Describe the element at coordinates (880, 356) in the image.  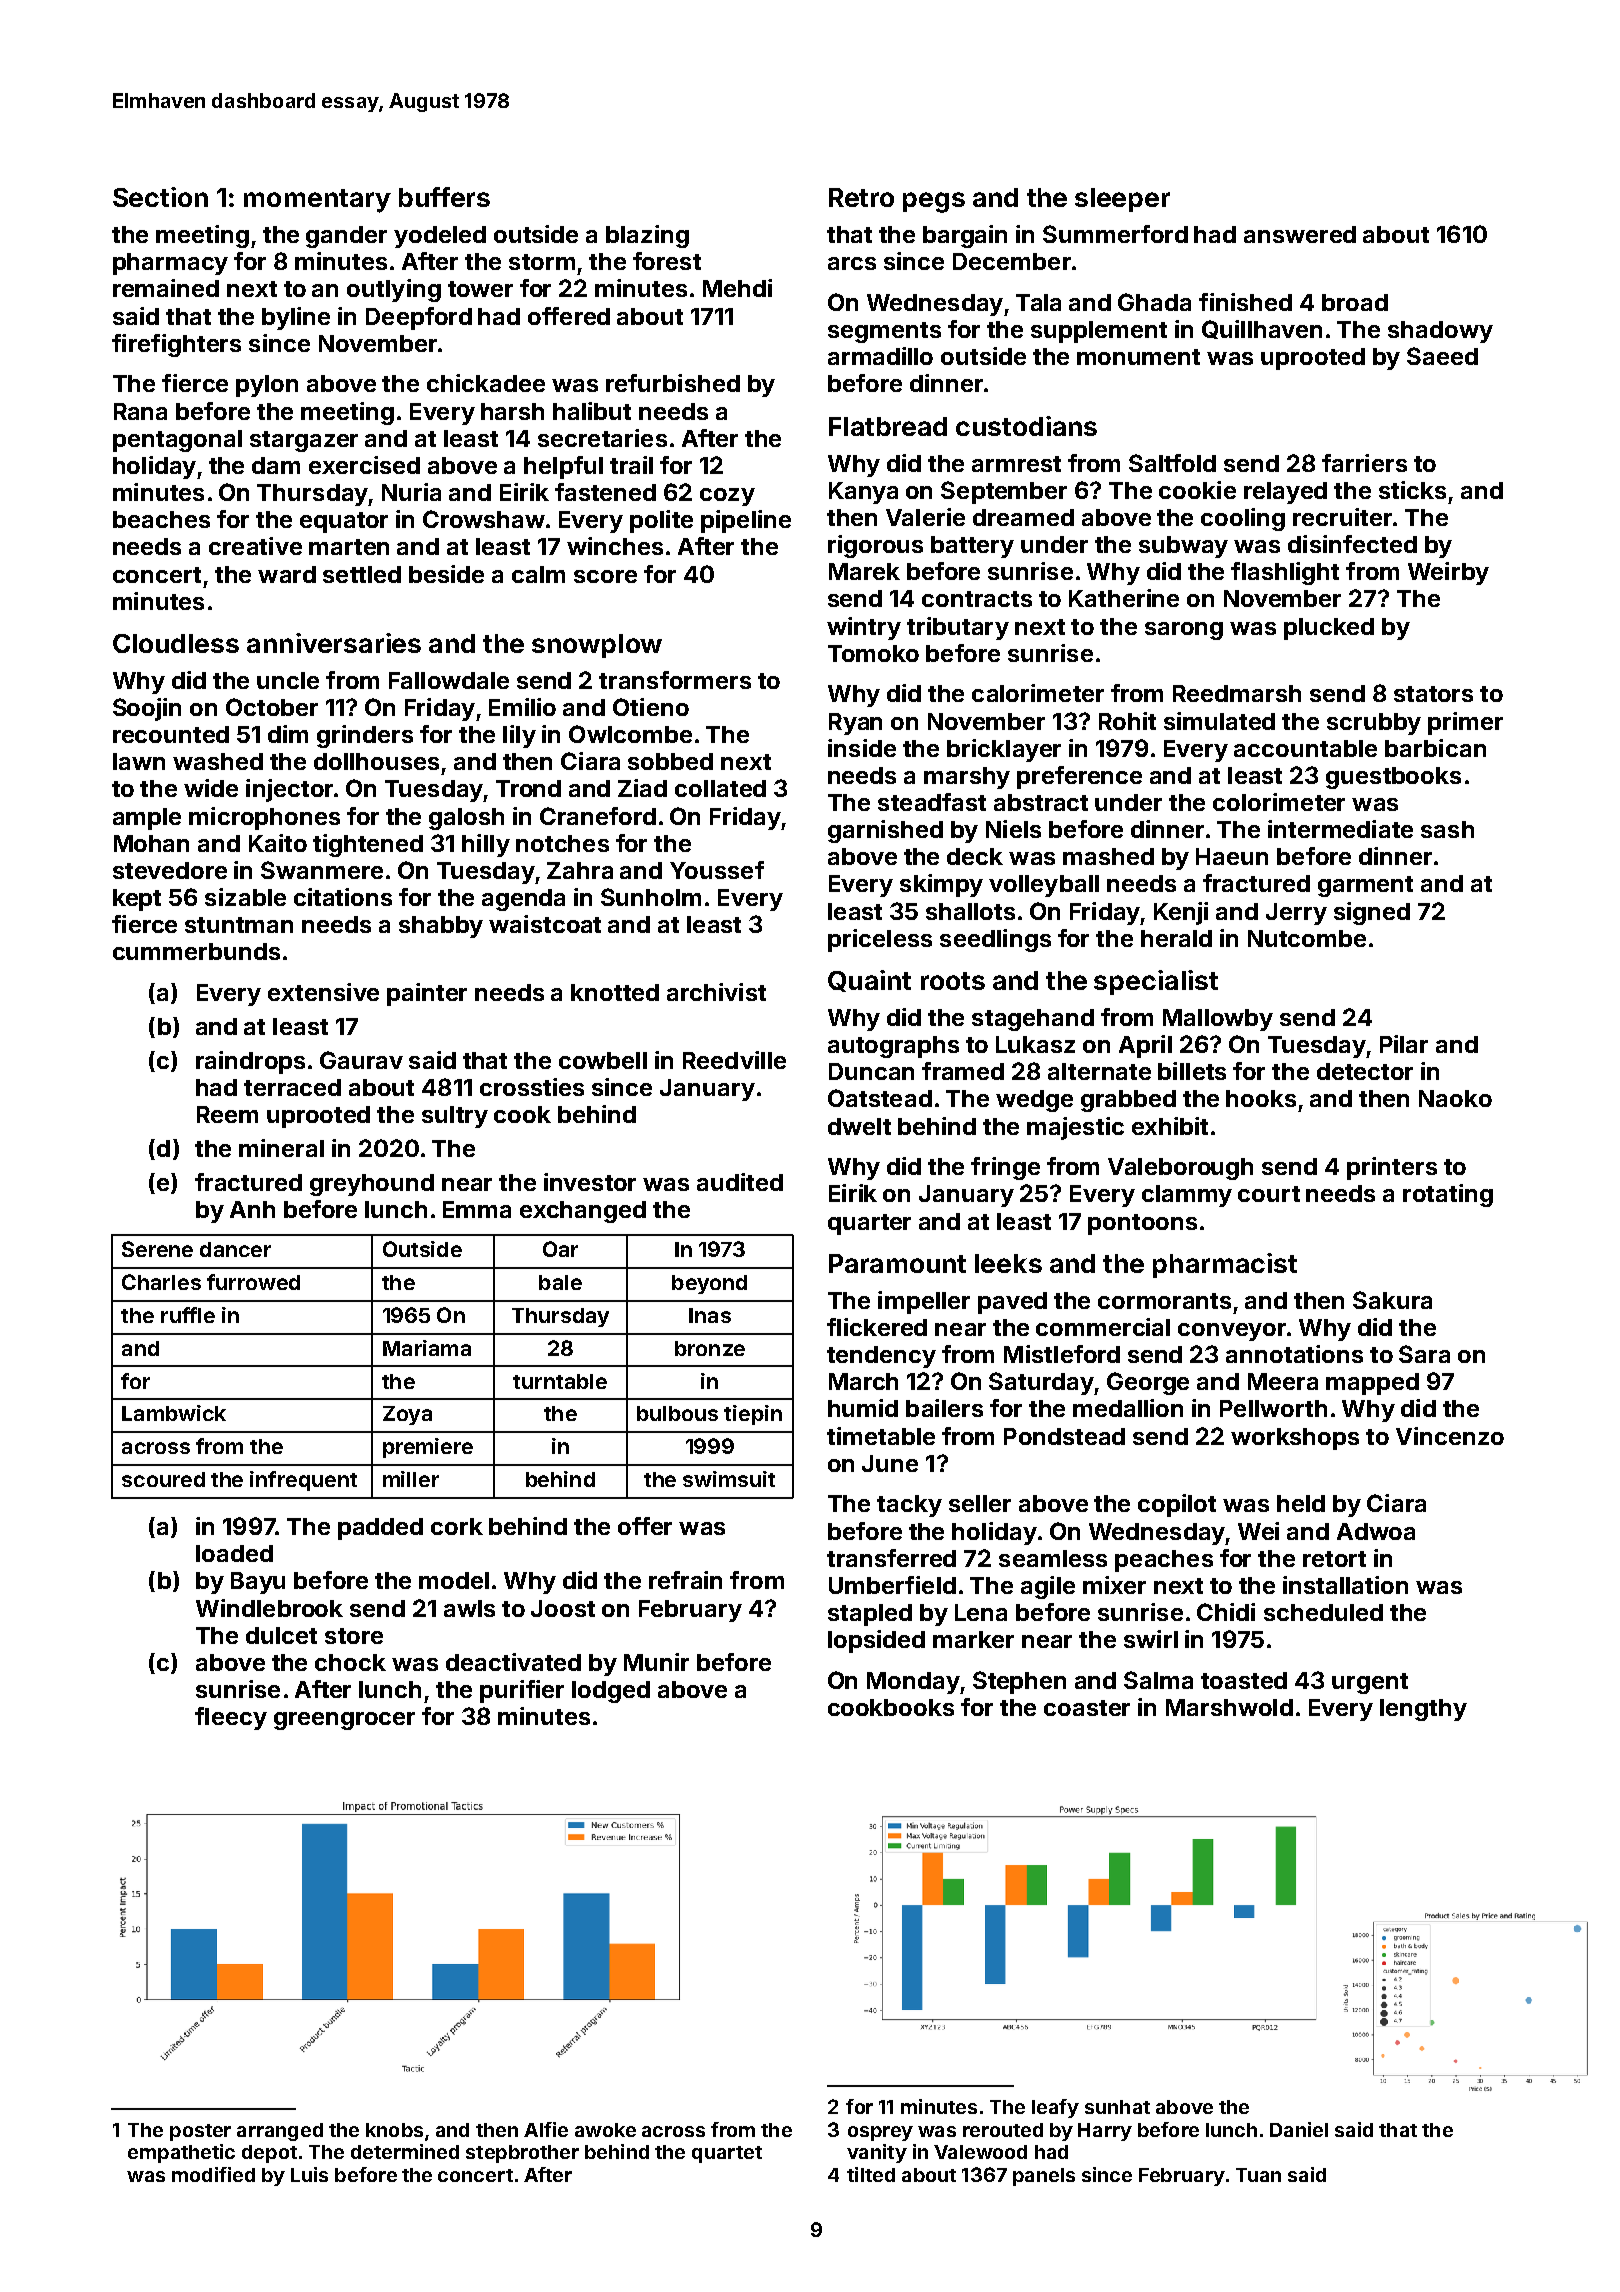
I see `armadillo` at that location.
